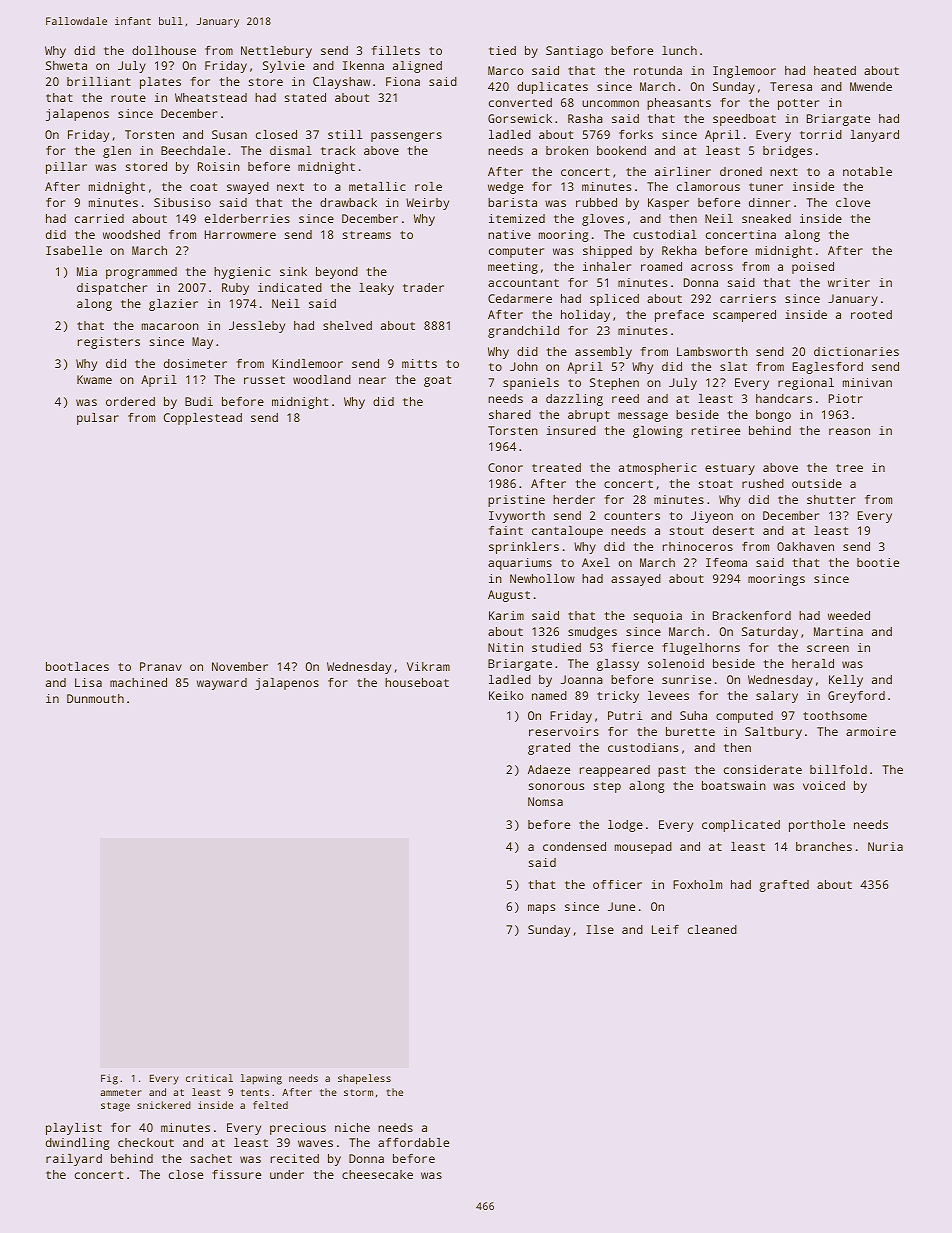  What do you see at coordinates (66, 65) in the image?
I see `Shweta` at bounding box center [66, 65].
